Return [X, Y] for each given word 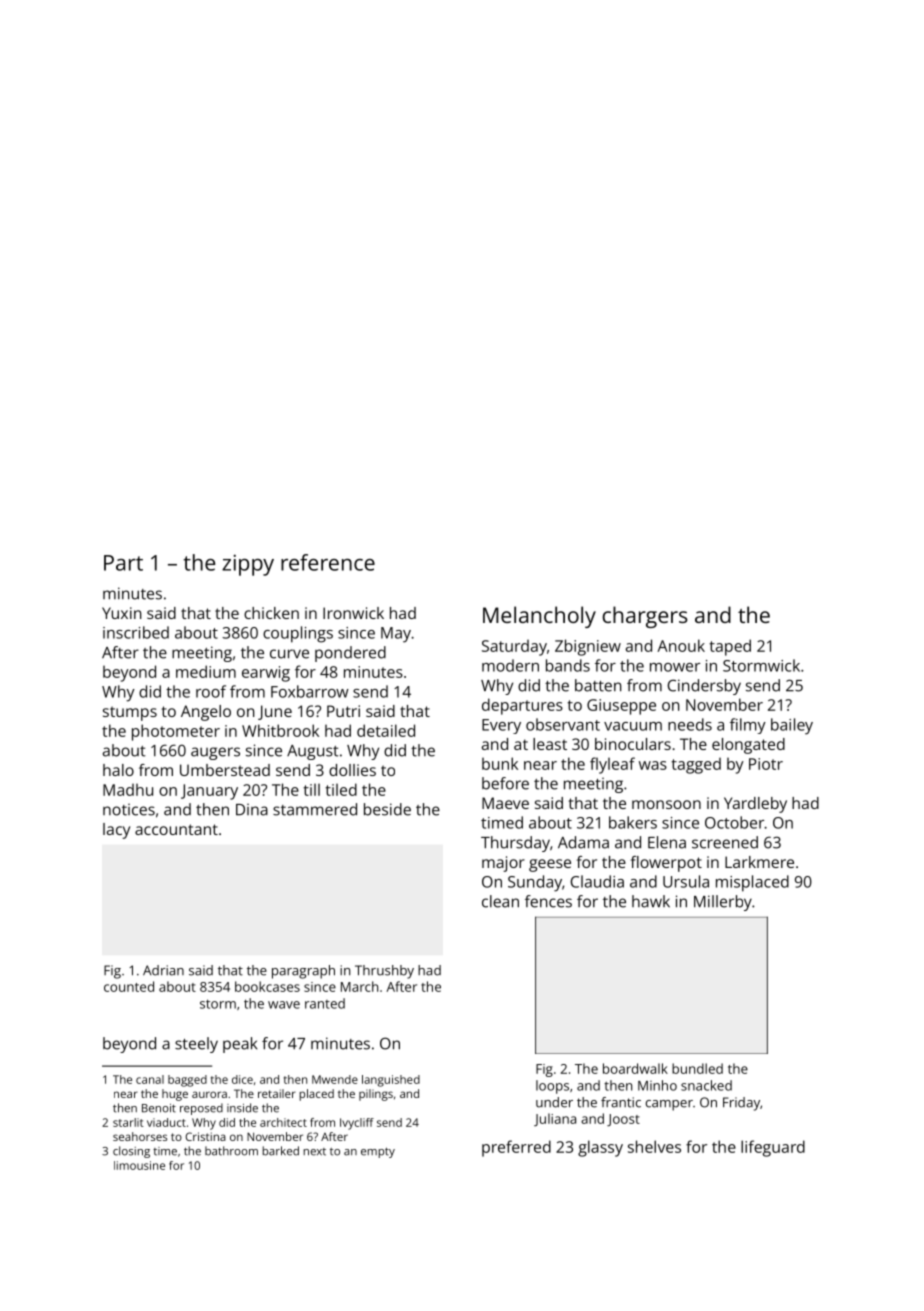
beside [387, 809]
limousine [139, 1165]
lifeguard [773, 1148]
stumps [130, 713]
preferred [516, 1148]
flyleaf [612, 765]
